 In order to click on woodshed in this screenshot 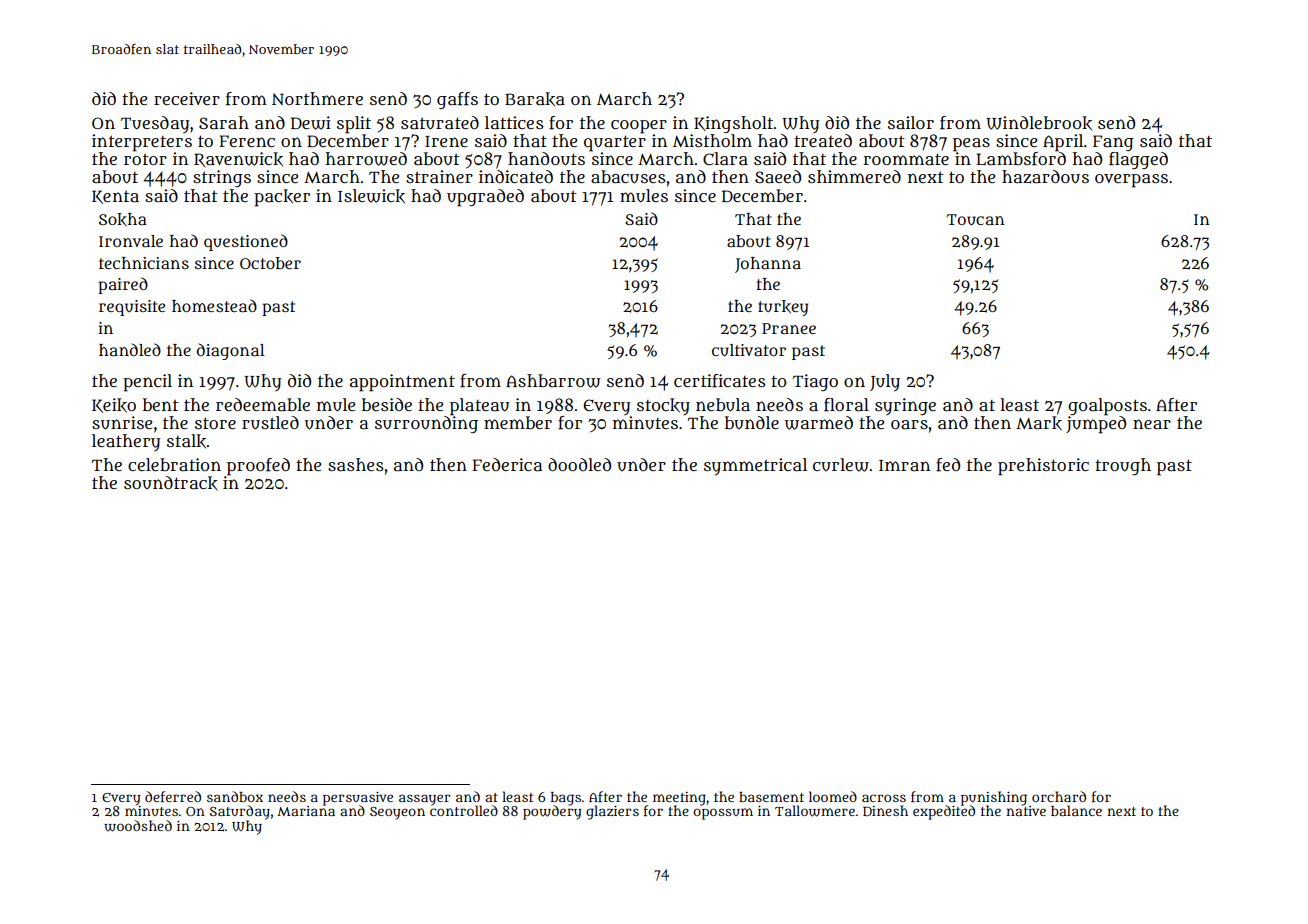, I will do `click(138, 826)`.
